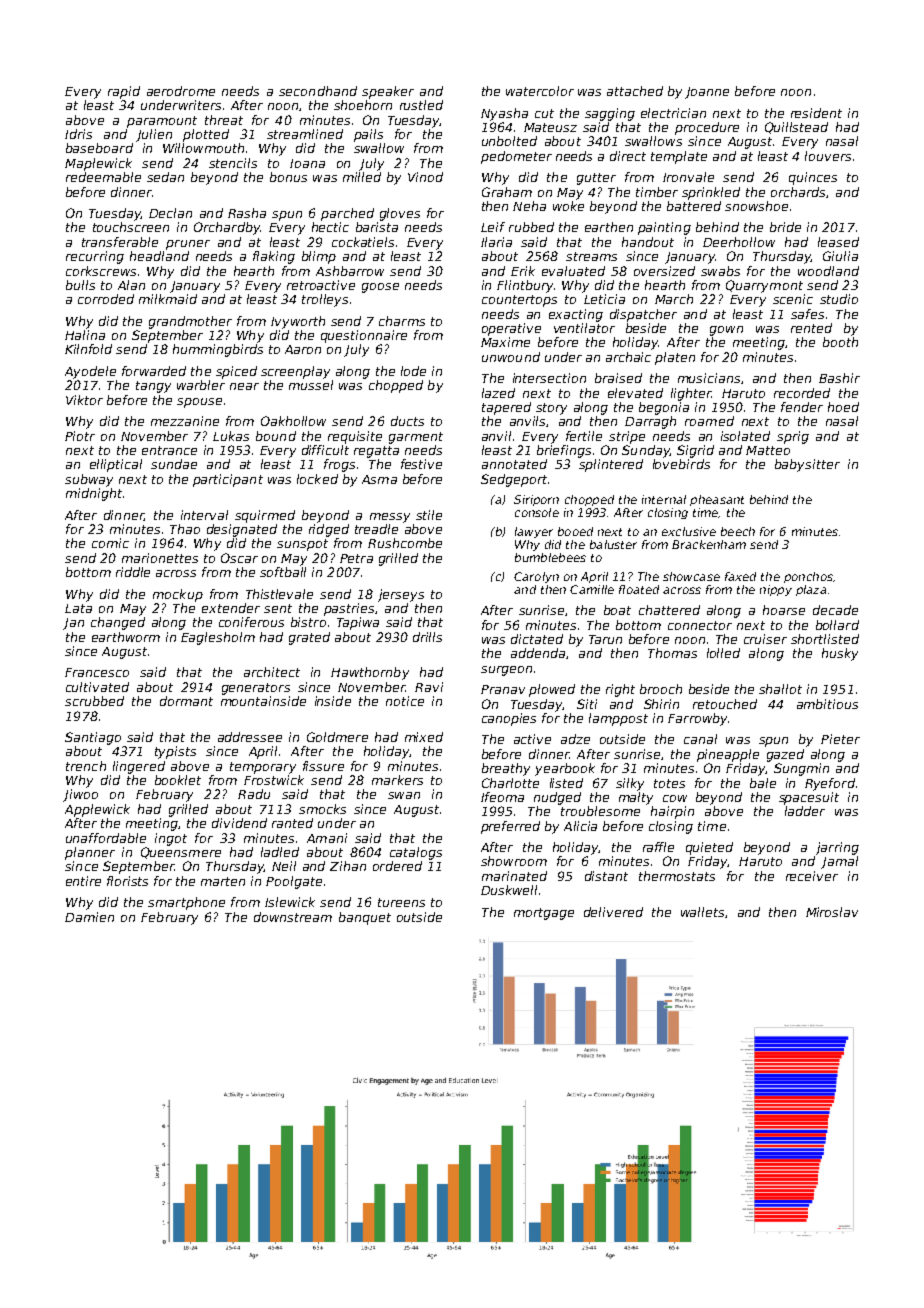  I want to click on dormant, so click(186, 701).
